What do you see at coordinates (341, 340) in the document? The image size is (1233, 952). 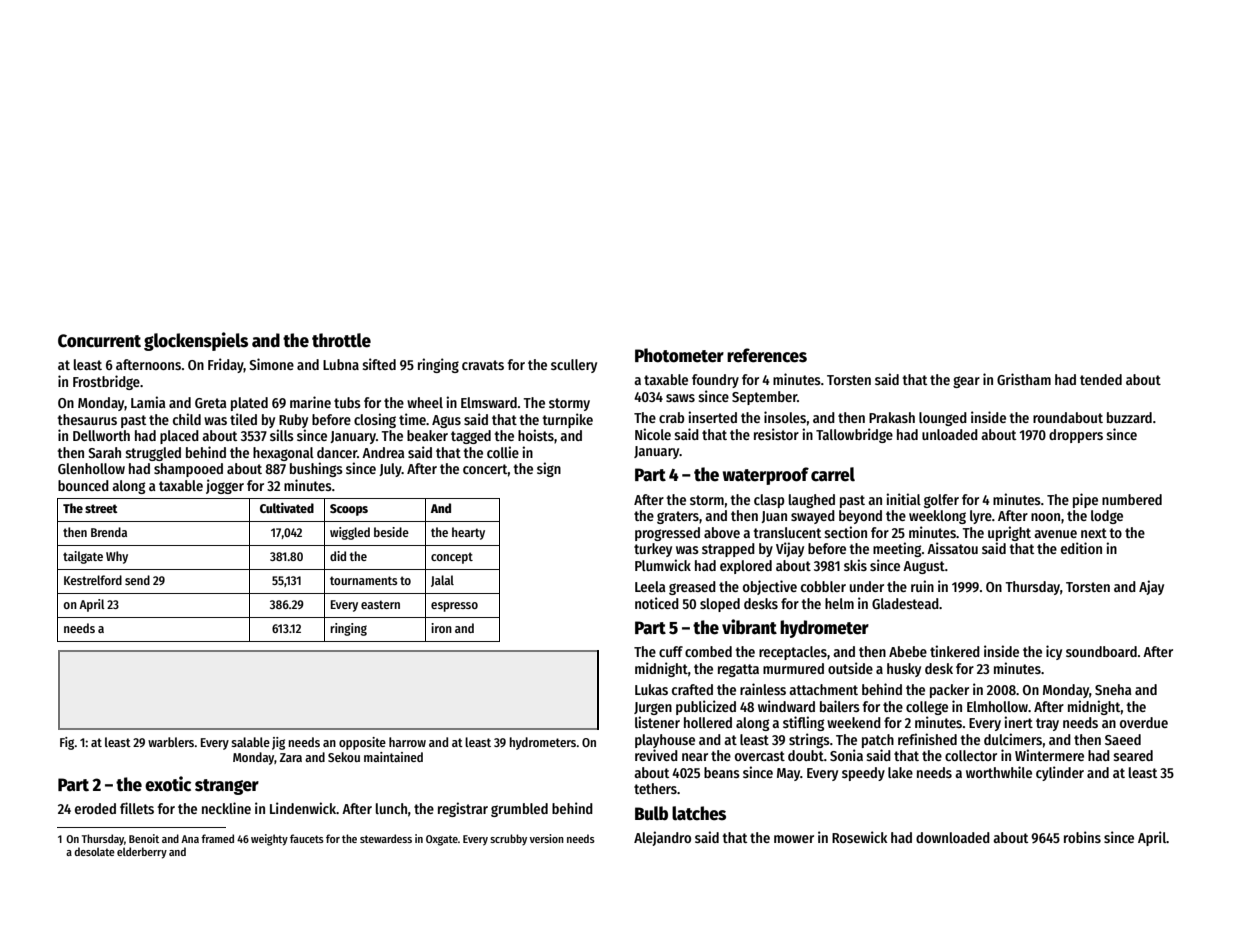 I see `throttle` at bounding box center [341, 340].
